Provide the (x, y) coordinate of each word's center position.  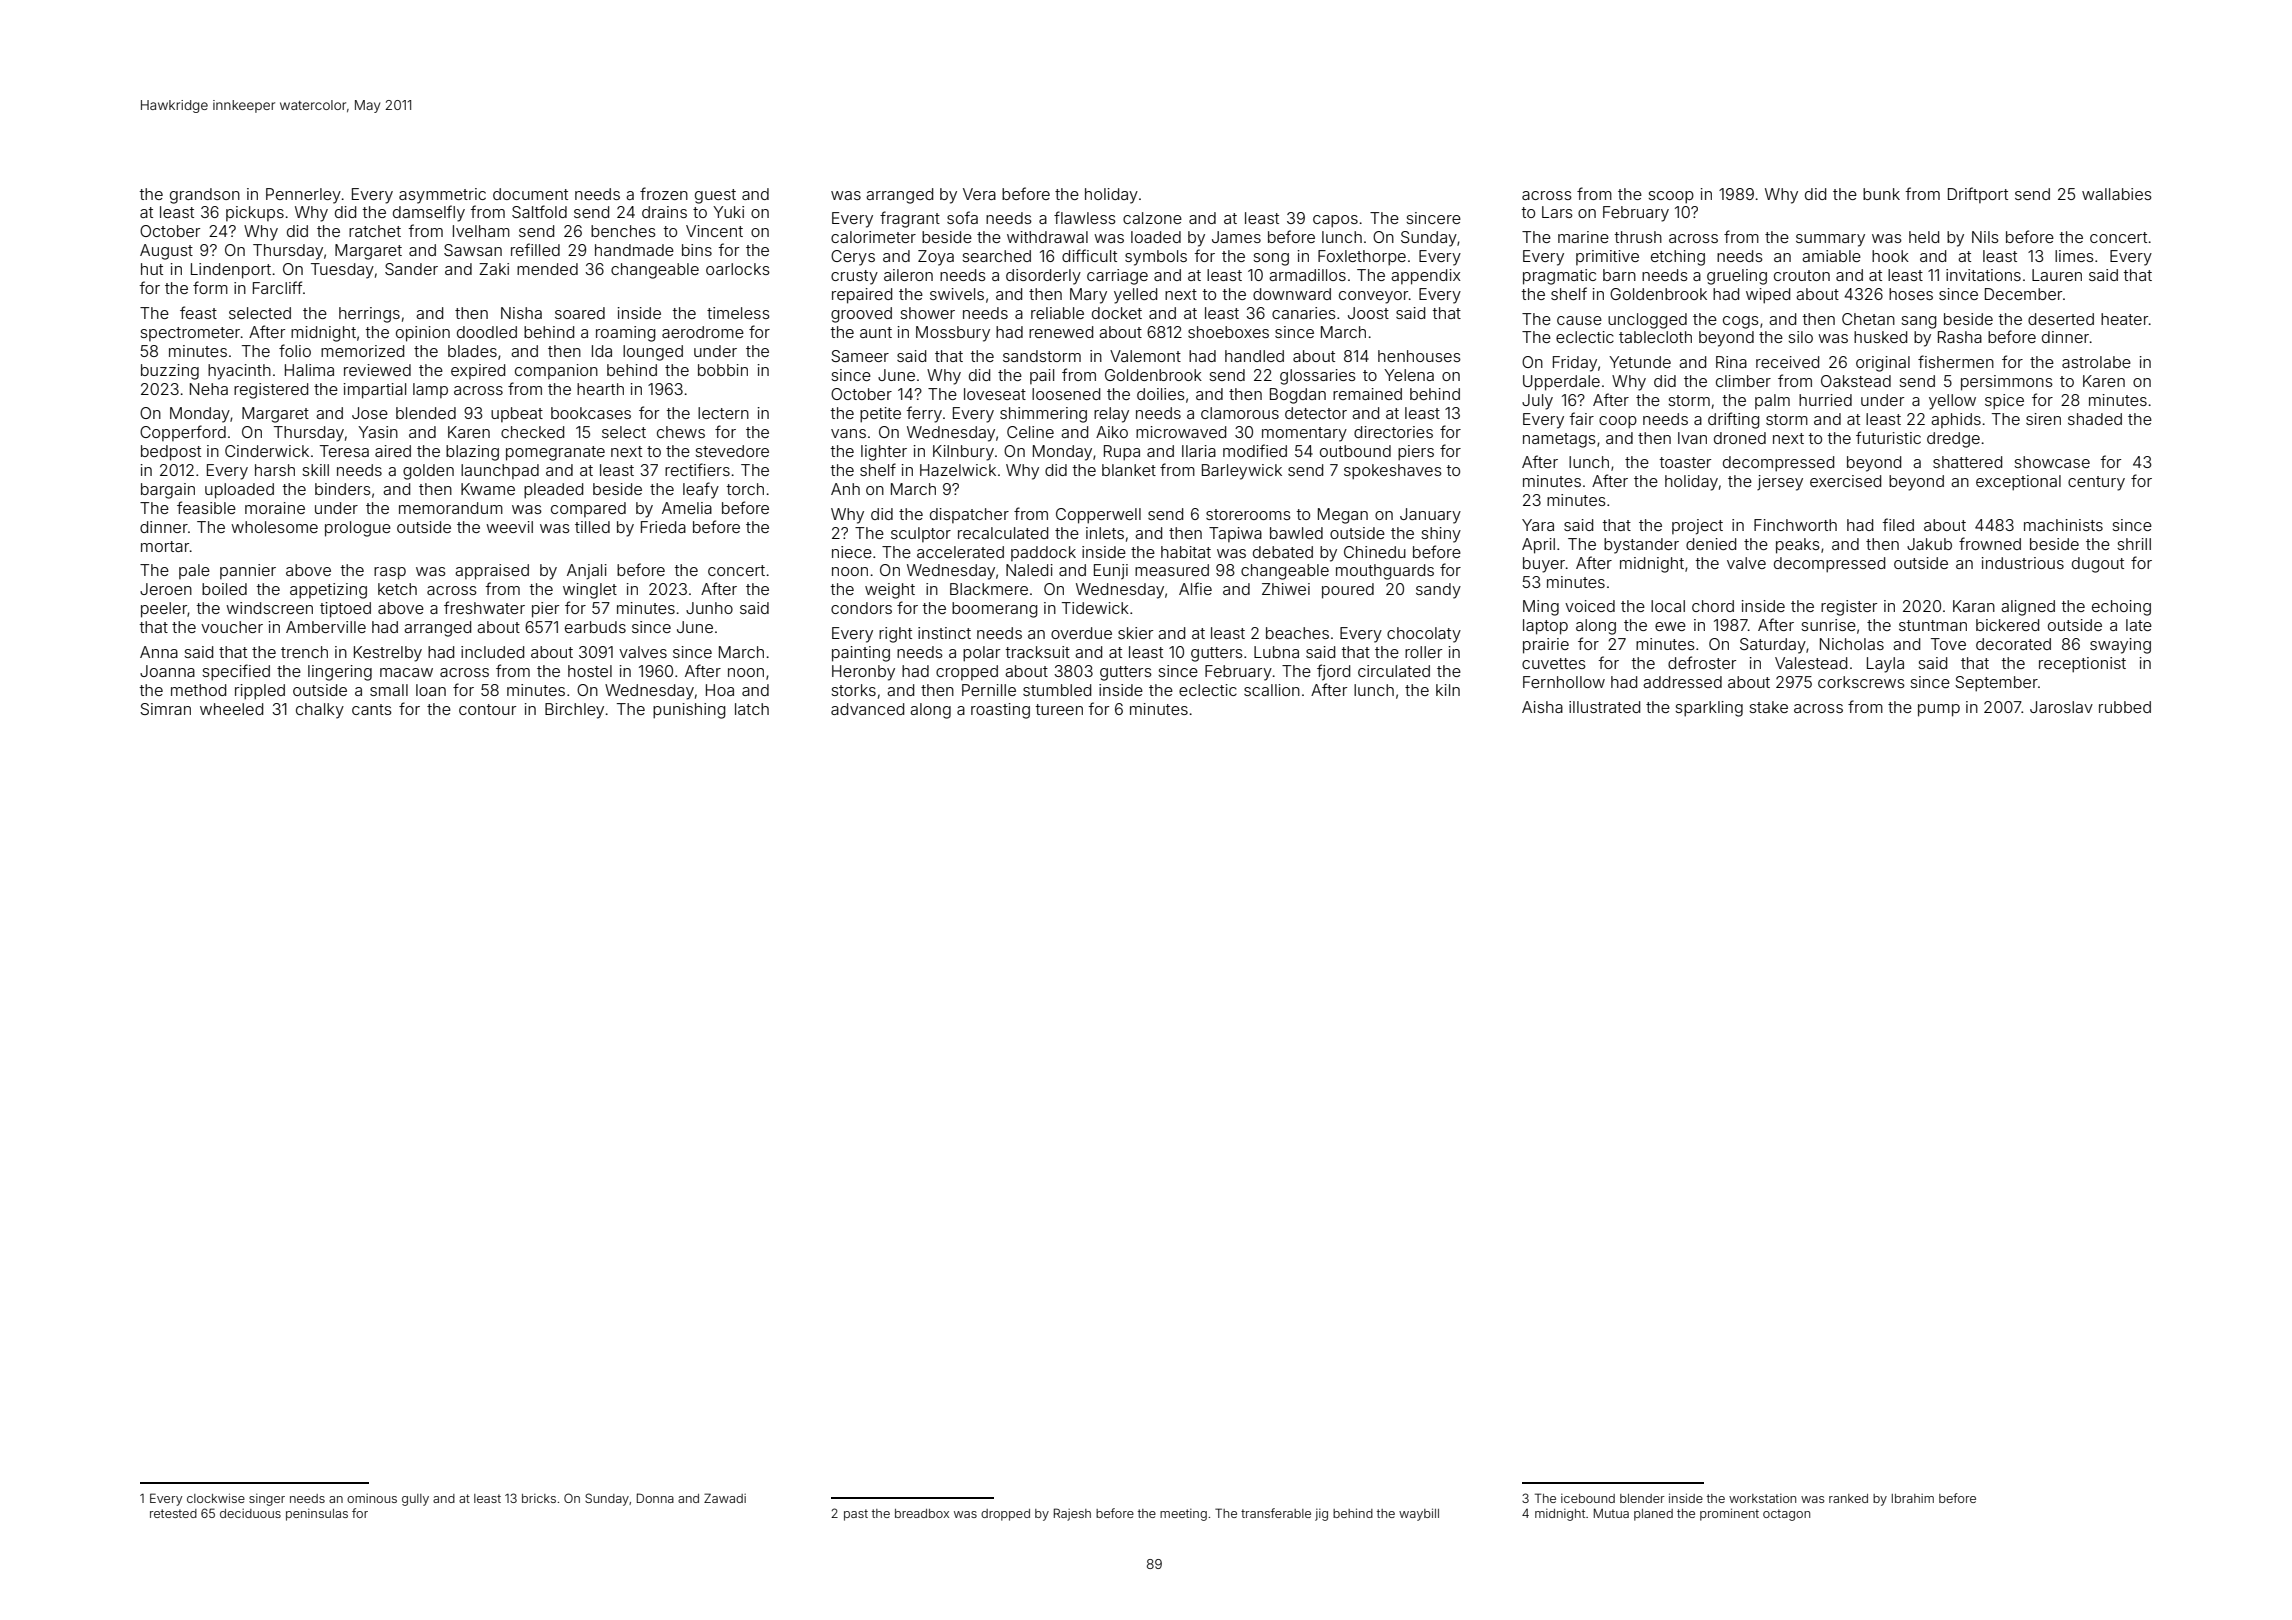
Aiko (1112, 432)
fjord (1333, 672)
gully (415, 1500)
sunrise (1828, 625)
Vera (979, 194)
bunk (1881, 194)
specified (236, 672)
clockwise (216, 1498)
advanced (867, 709)
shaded (2095, 419)
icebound (1588, 1498)
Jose (370, 413)
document (530, 194)
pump (1939, 710)
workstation (1762, 1498)
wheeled (231, 709)
